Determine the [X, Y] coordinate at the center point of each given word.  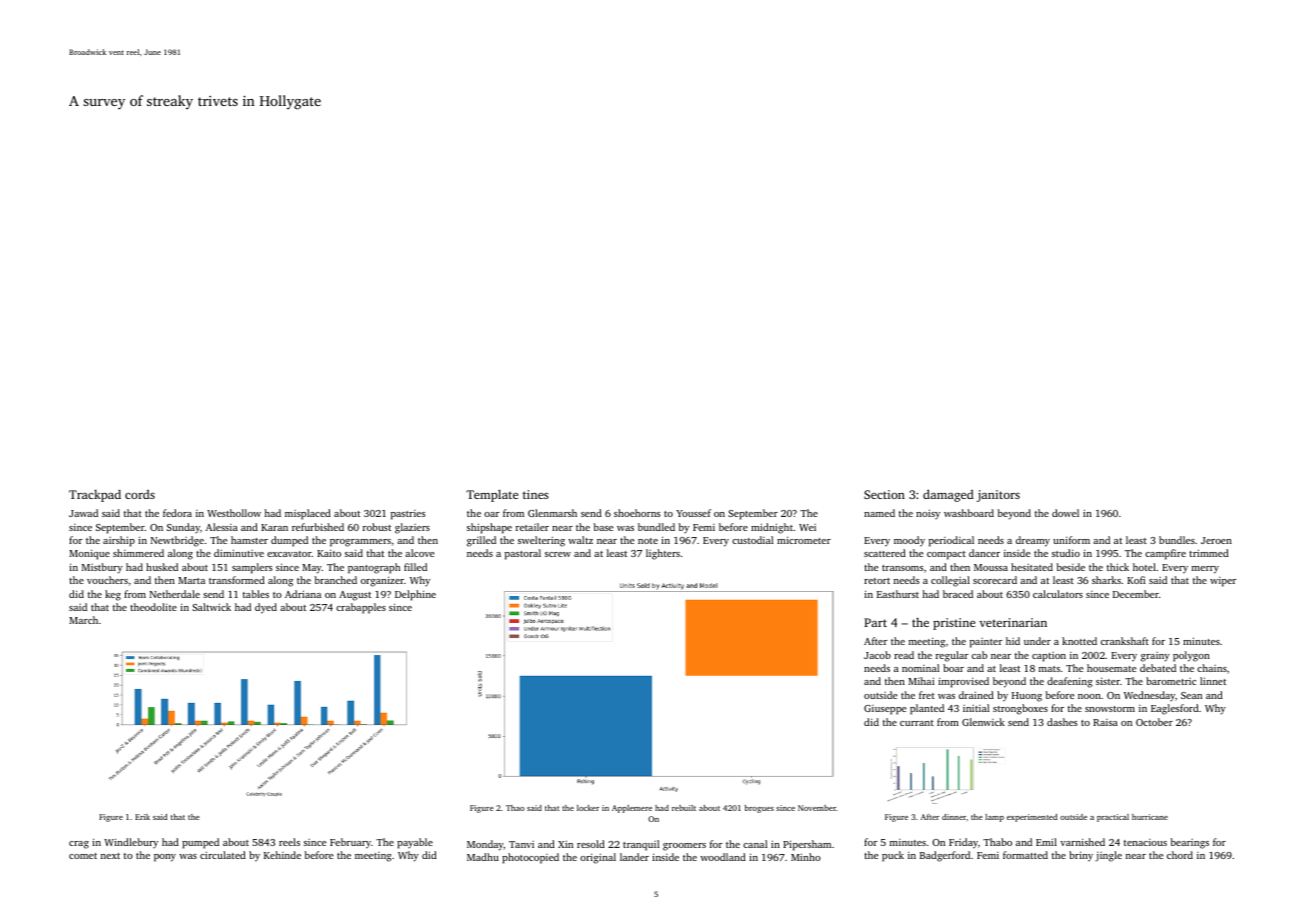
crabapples [361, 608]
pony [165, 858]
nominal [920, 668]
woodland [723, 857]
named [879, 513]
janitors [998, 496]
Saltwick [211, 607]
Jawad [83, 513]
